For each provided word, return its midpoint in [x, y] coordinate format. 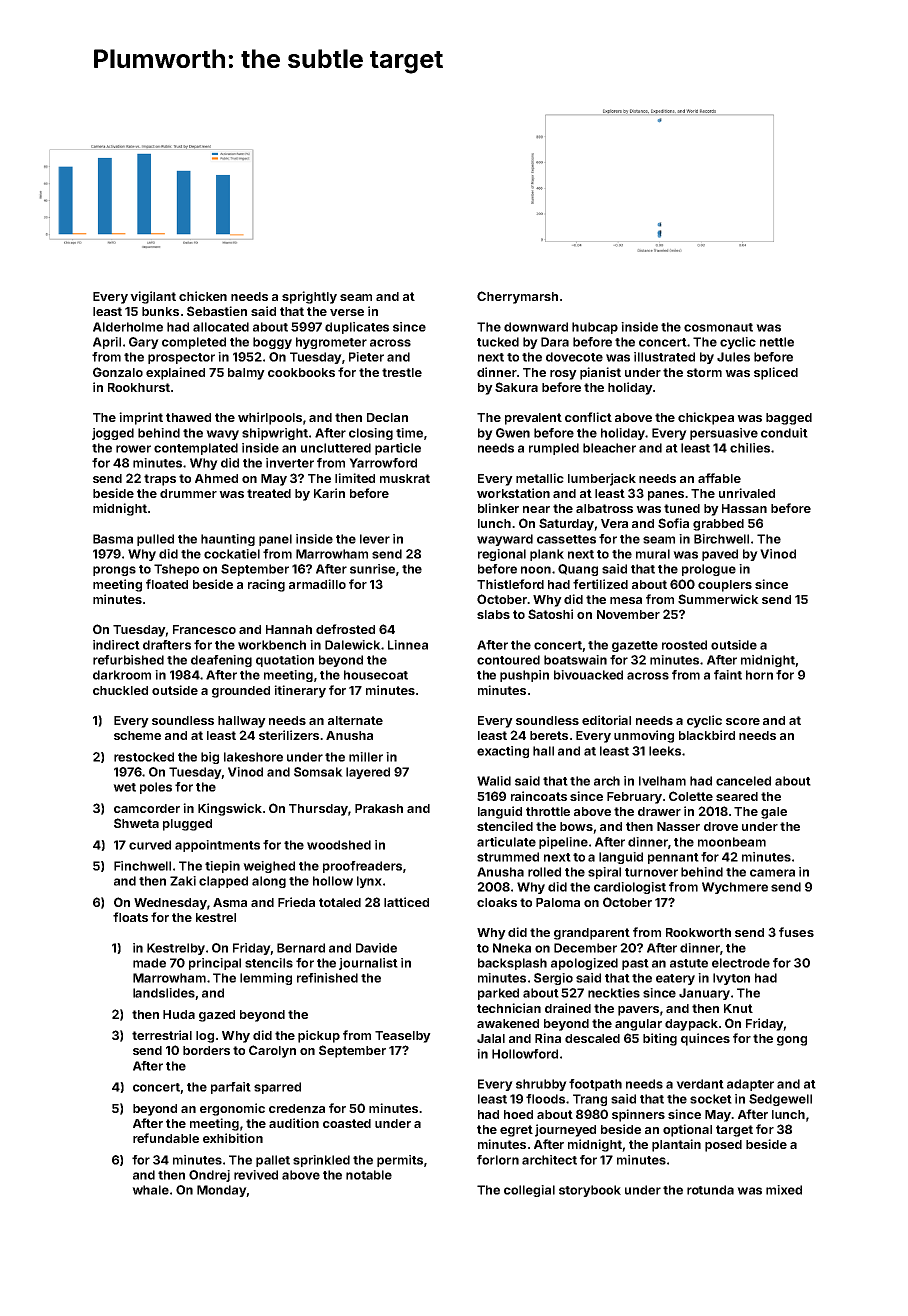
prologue [709, 570]
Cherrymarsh [517, 297]
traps [160, 480]
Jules [733, 357]
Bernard [301, 948]
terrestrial [162, 1035]
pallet [273, 1161]
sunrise [372, 569]
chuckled [120, 690]
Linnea [408, 645]
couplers [725, 586]
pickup [319, 1036]
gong [792, 1041]
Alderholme [128, 327]
